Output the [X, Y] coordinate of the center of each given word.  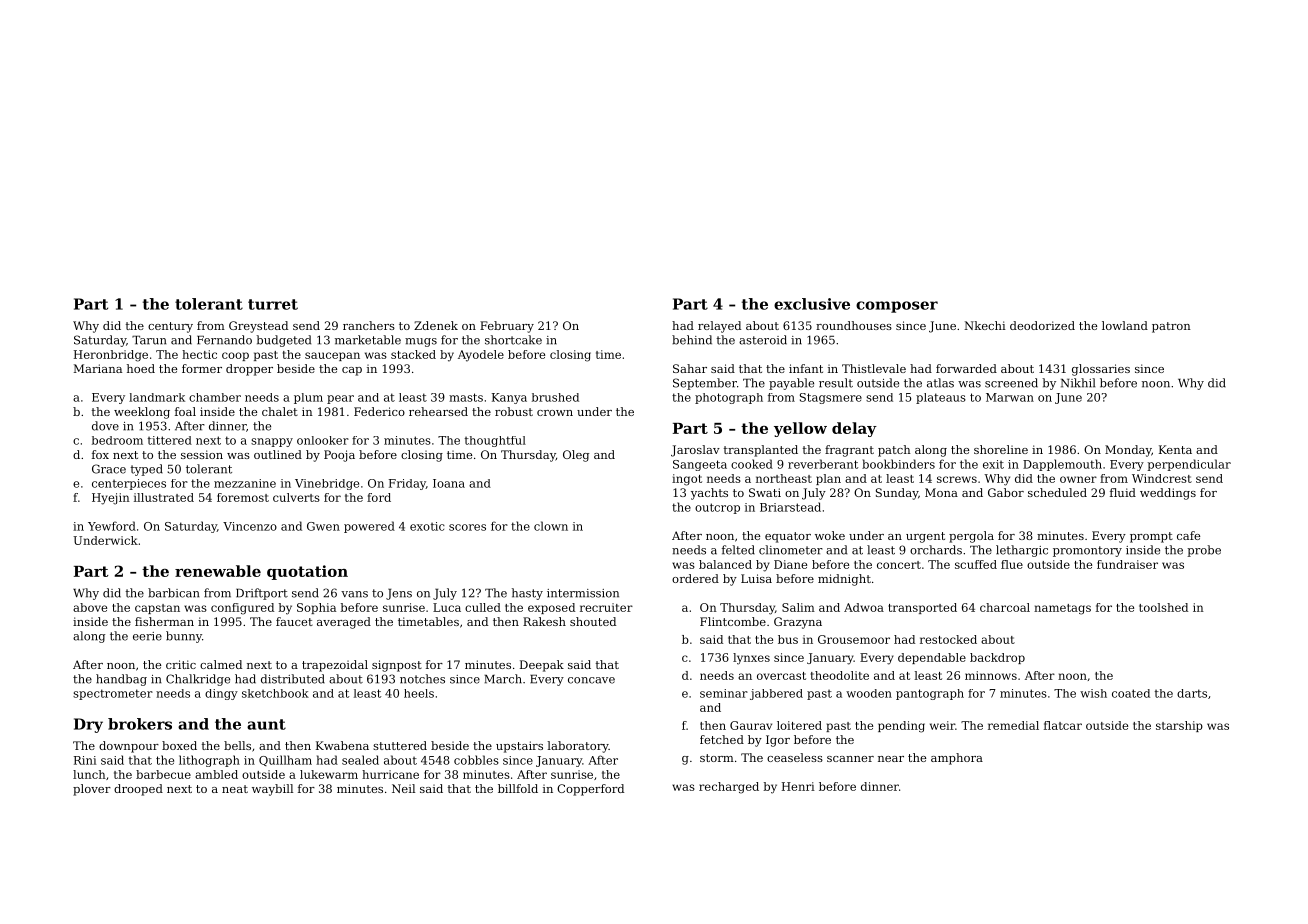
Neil [403, 788]
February [507, 327]
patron [1171, 327]
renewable [218, 571]
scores [467, 527]
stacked [413, 354]
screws [957, 479]
